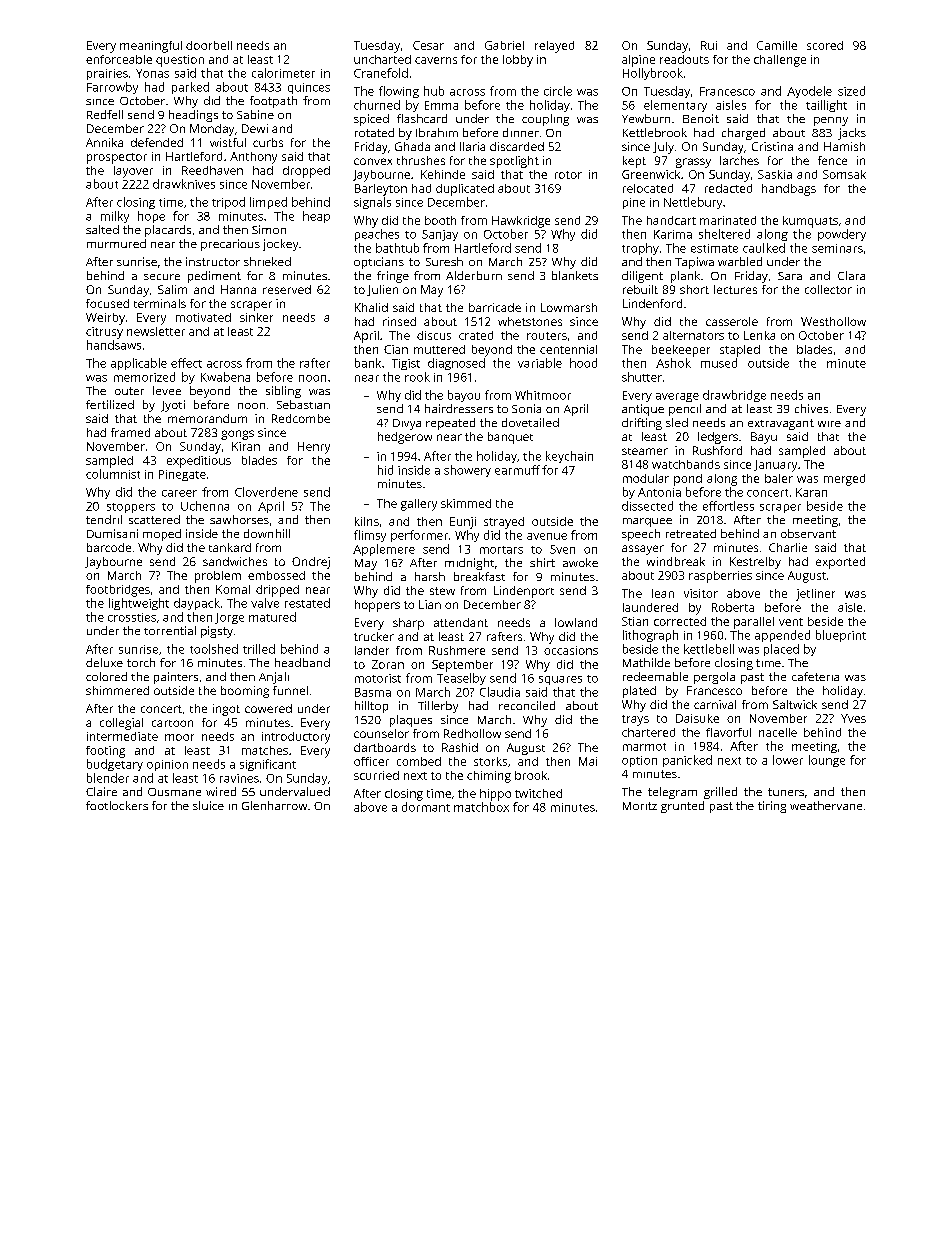 This page has height=1233, width=952. I want to click on Karima, so click(673, 234).
